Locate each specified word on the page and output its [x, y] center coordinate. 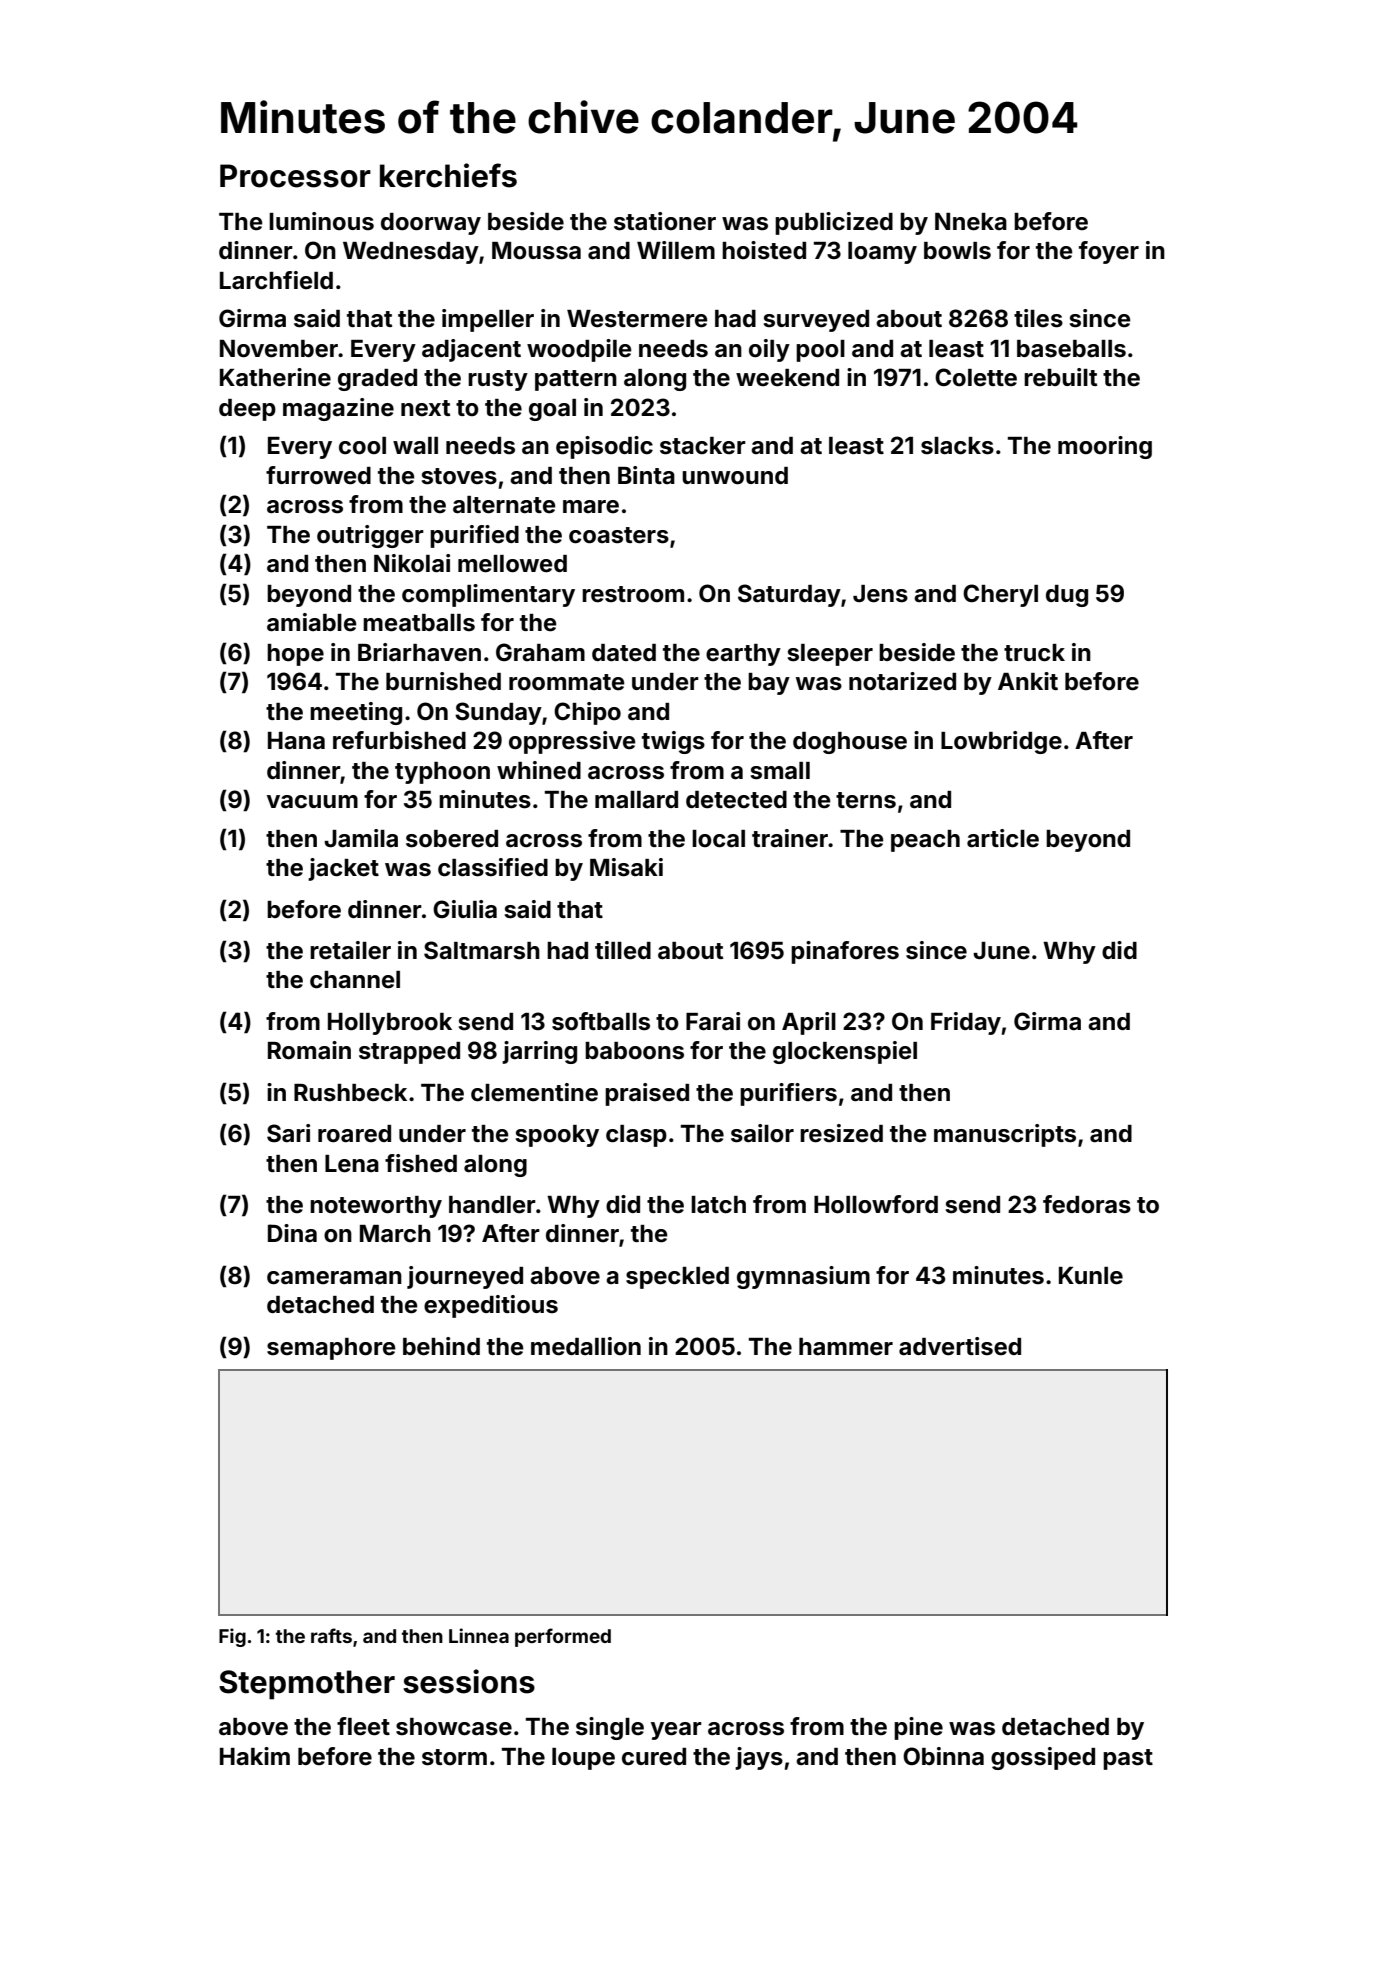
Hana [296, 741]
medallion [586, 1346]
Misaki [626, 867]
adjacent [471, 350]
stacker [703, 446]
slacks [957, 446]
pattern [576, 380]
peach [925, 841]
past [1128, 1759]
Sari [288, 1133]
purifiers [788, 1094]
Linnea [479, 1635]
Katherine [275, 377]
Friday [966, 1023]
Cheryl [1000, 595]
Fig [232, 1637]
